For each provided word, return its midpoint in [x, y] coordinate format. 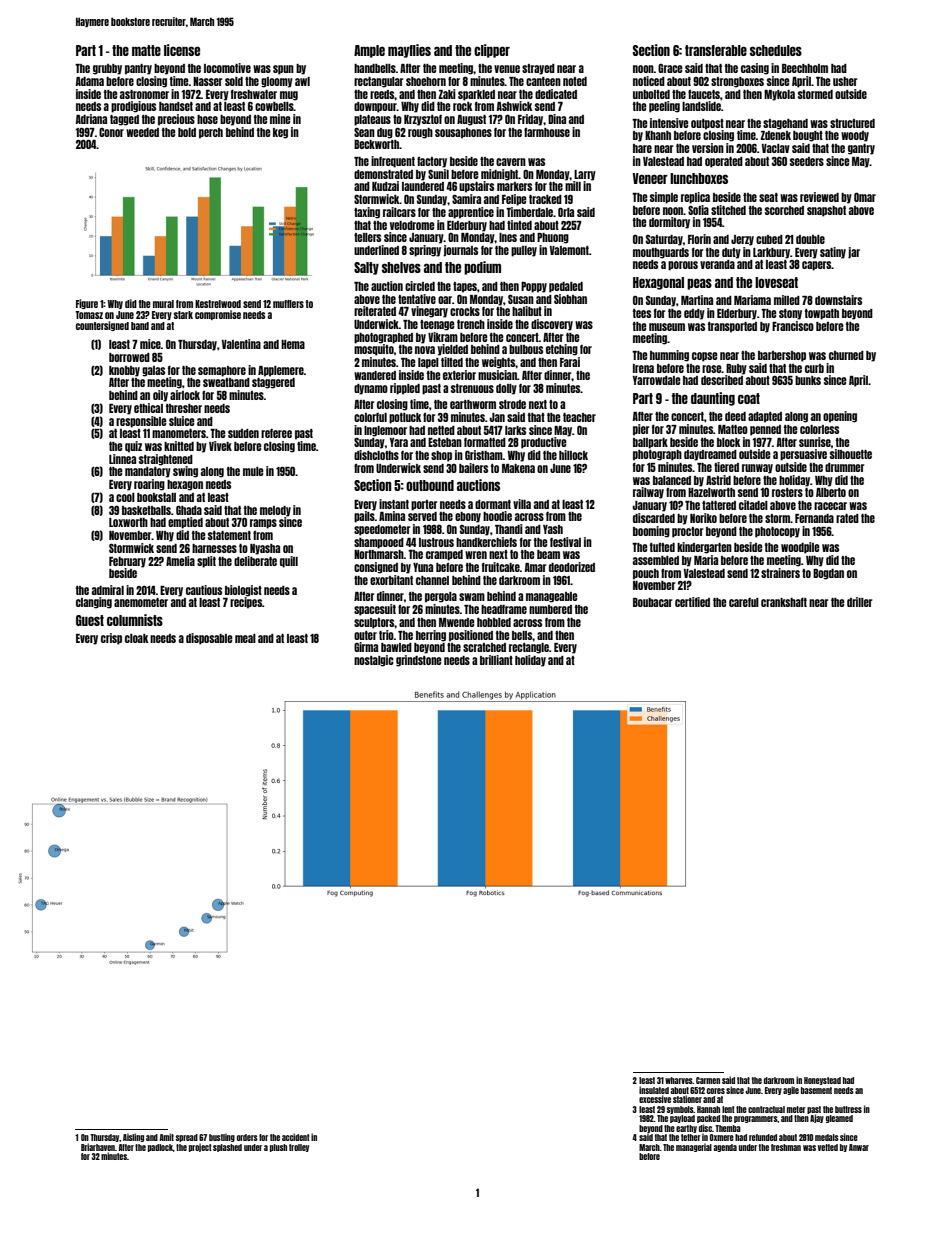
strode [512, 404]
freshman [786, 1147]
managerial [694, 1147]
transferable [716, 50]
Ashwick [514, 106]
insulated [654, 1090]
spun [283, 70]
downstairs [838, 300]
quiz [133, 447]
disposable [209, 639]
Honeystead [822, 1081]
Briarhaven [98, 1147]
